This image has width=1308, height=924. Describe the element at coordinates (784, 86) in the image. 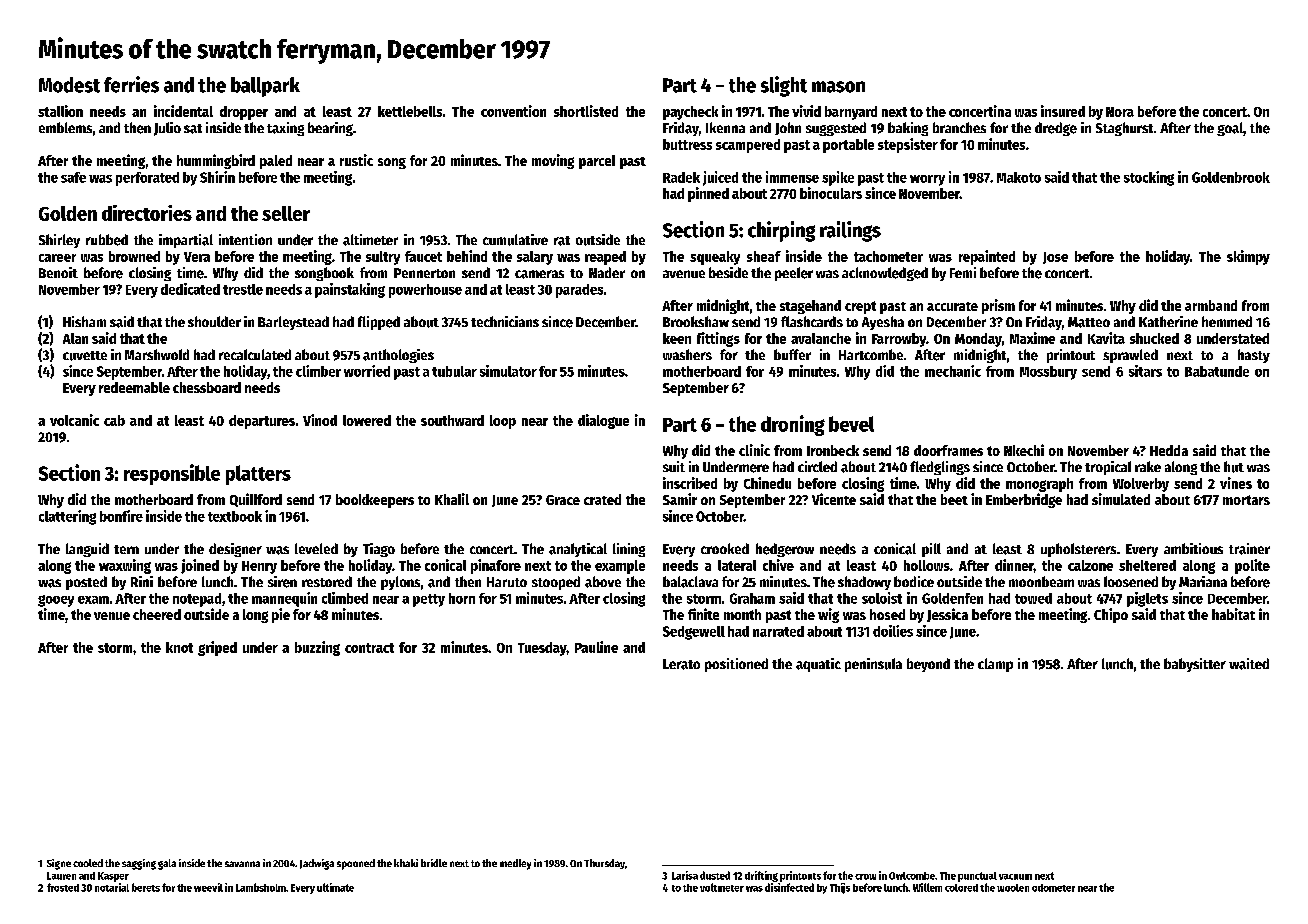

I see `slight` at that location.
